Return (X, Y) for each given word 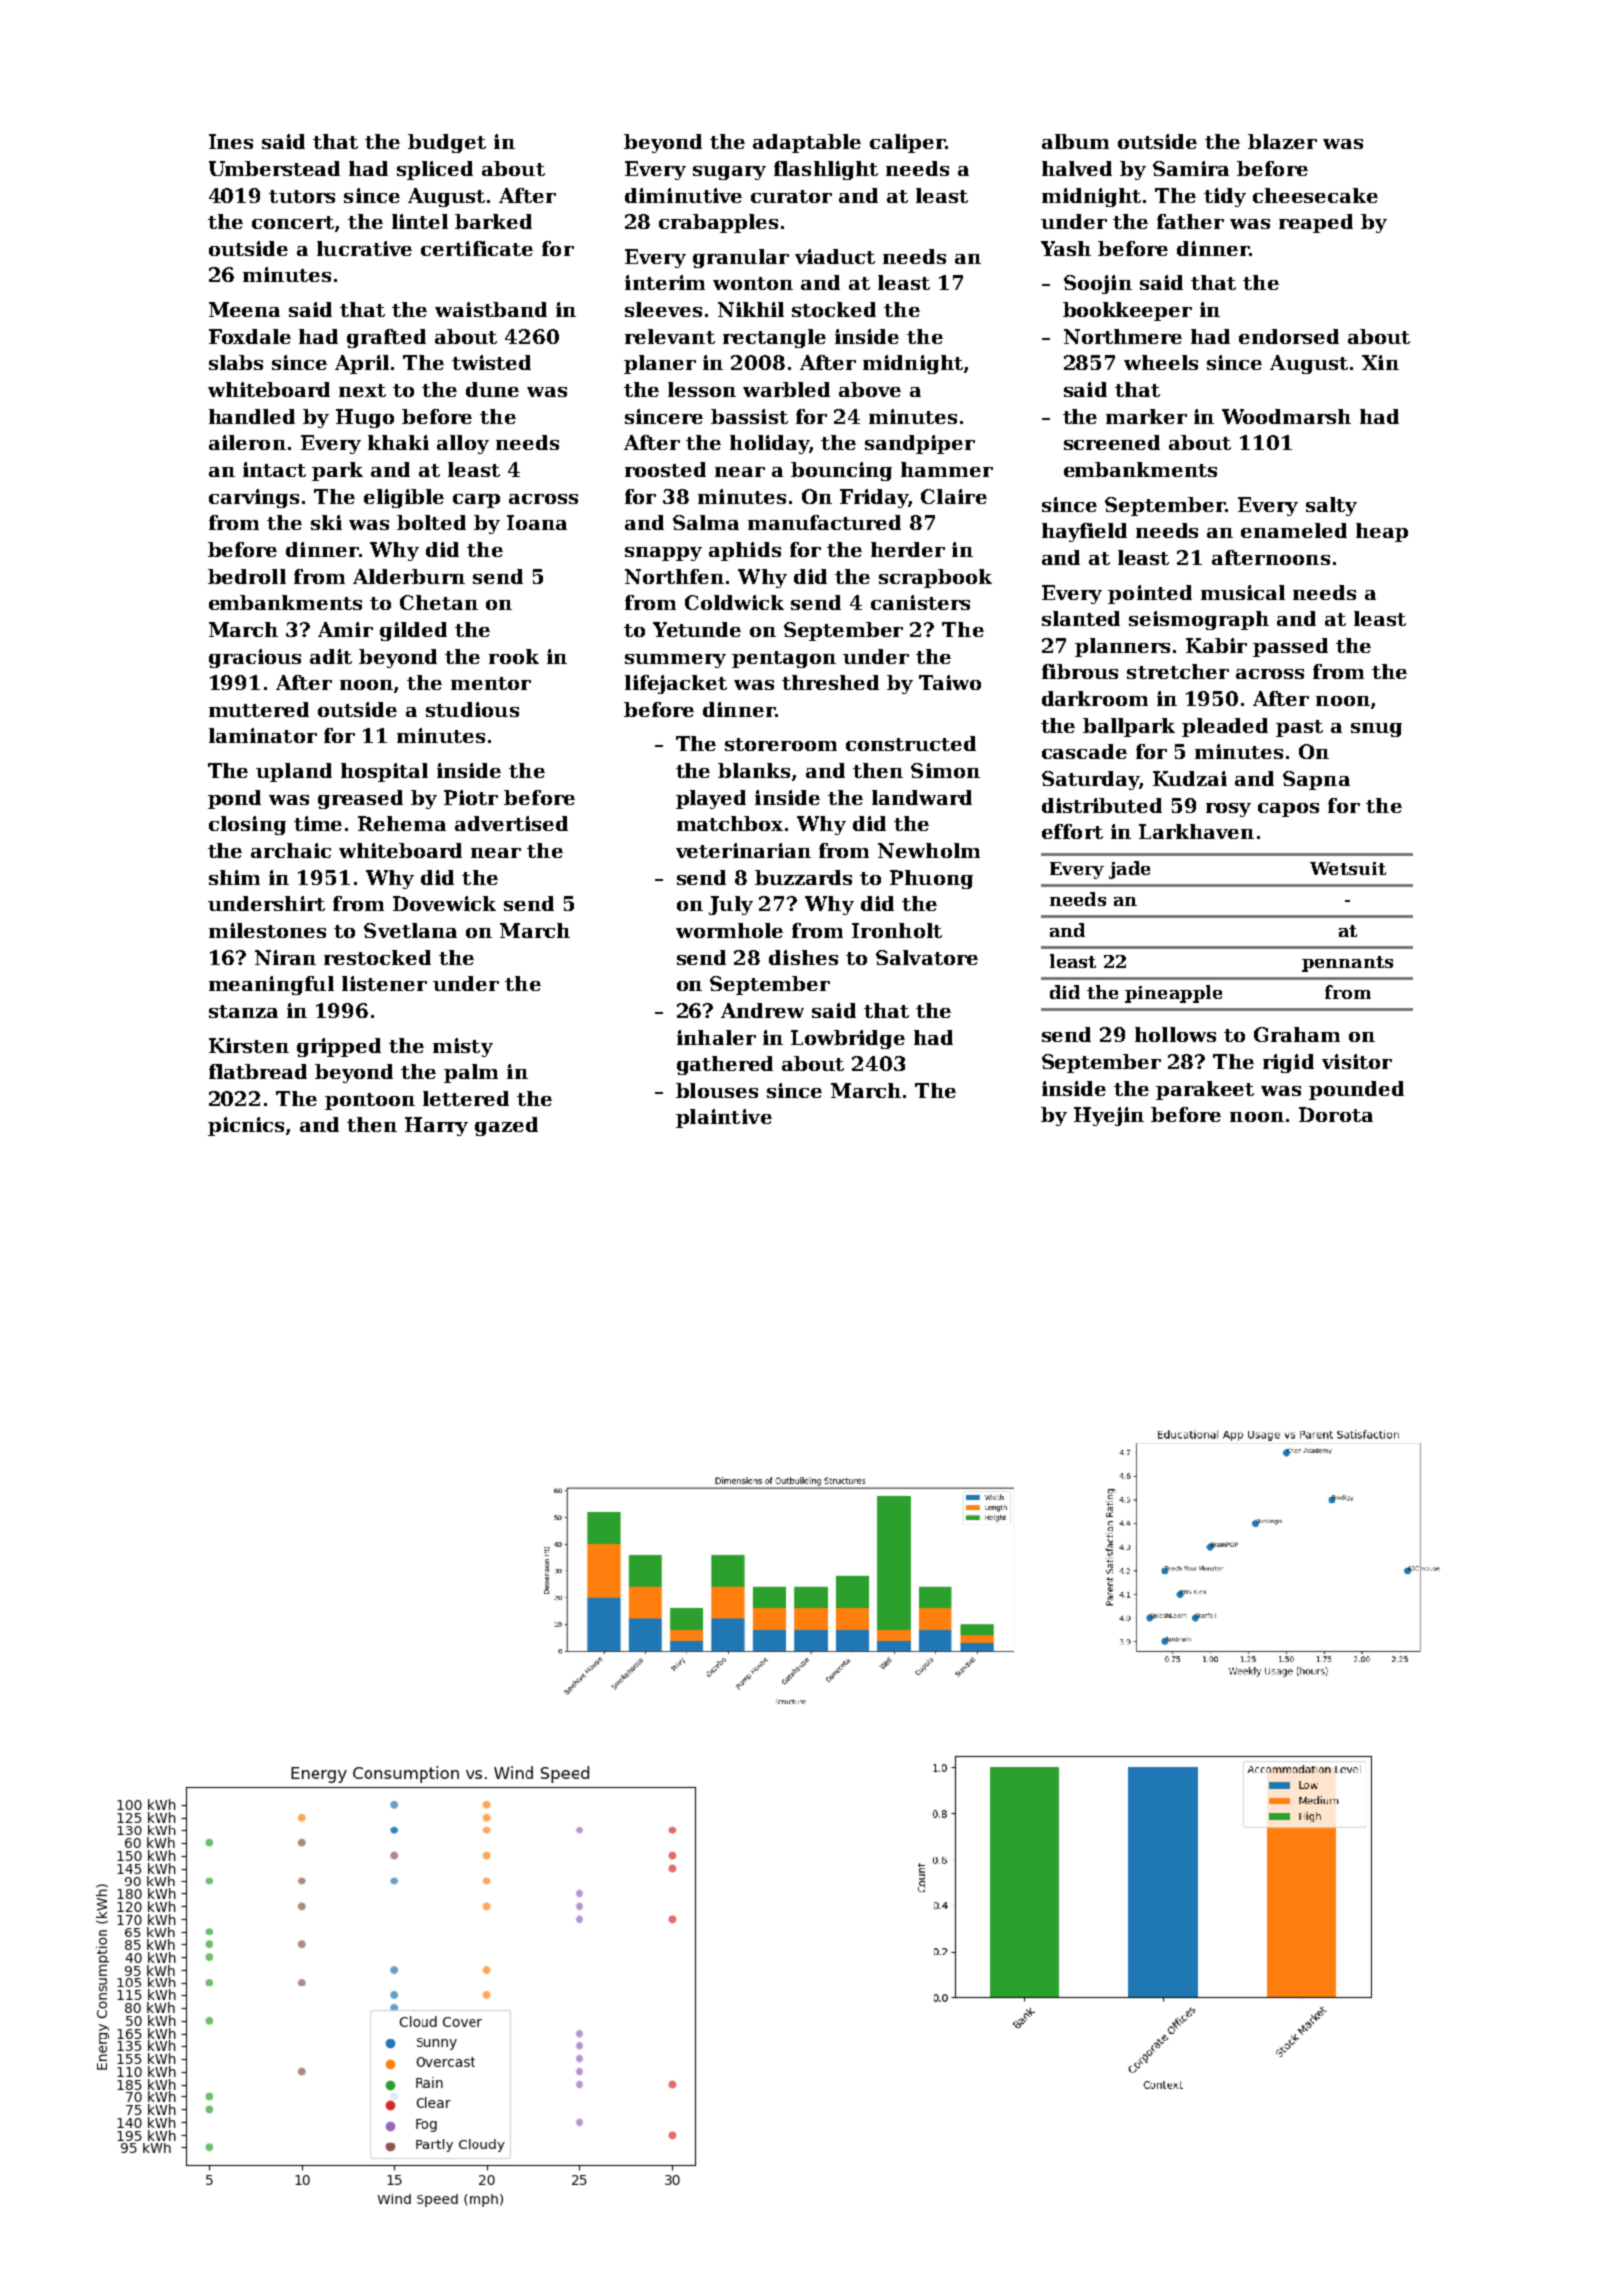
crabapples (718, 223)
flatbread (258, 1071)
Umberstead (274, 168)
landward (922, 797)
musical (1243, 592)
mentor (491, 683)
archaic (291, 850)
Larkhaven (1196, 831)
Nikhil (751, 309)
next (362, 390)
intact (274, 469)
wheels (1161, 362)
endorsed (1289, 336)
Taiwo (950, 682)
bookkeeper (1127, 311)
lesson (702, 389)
